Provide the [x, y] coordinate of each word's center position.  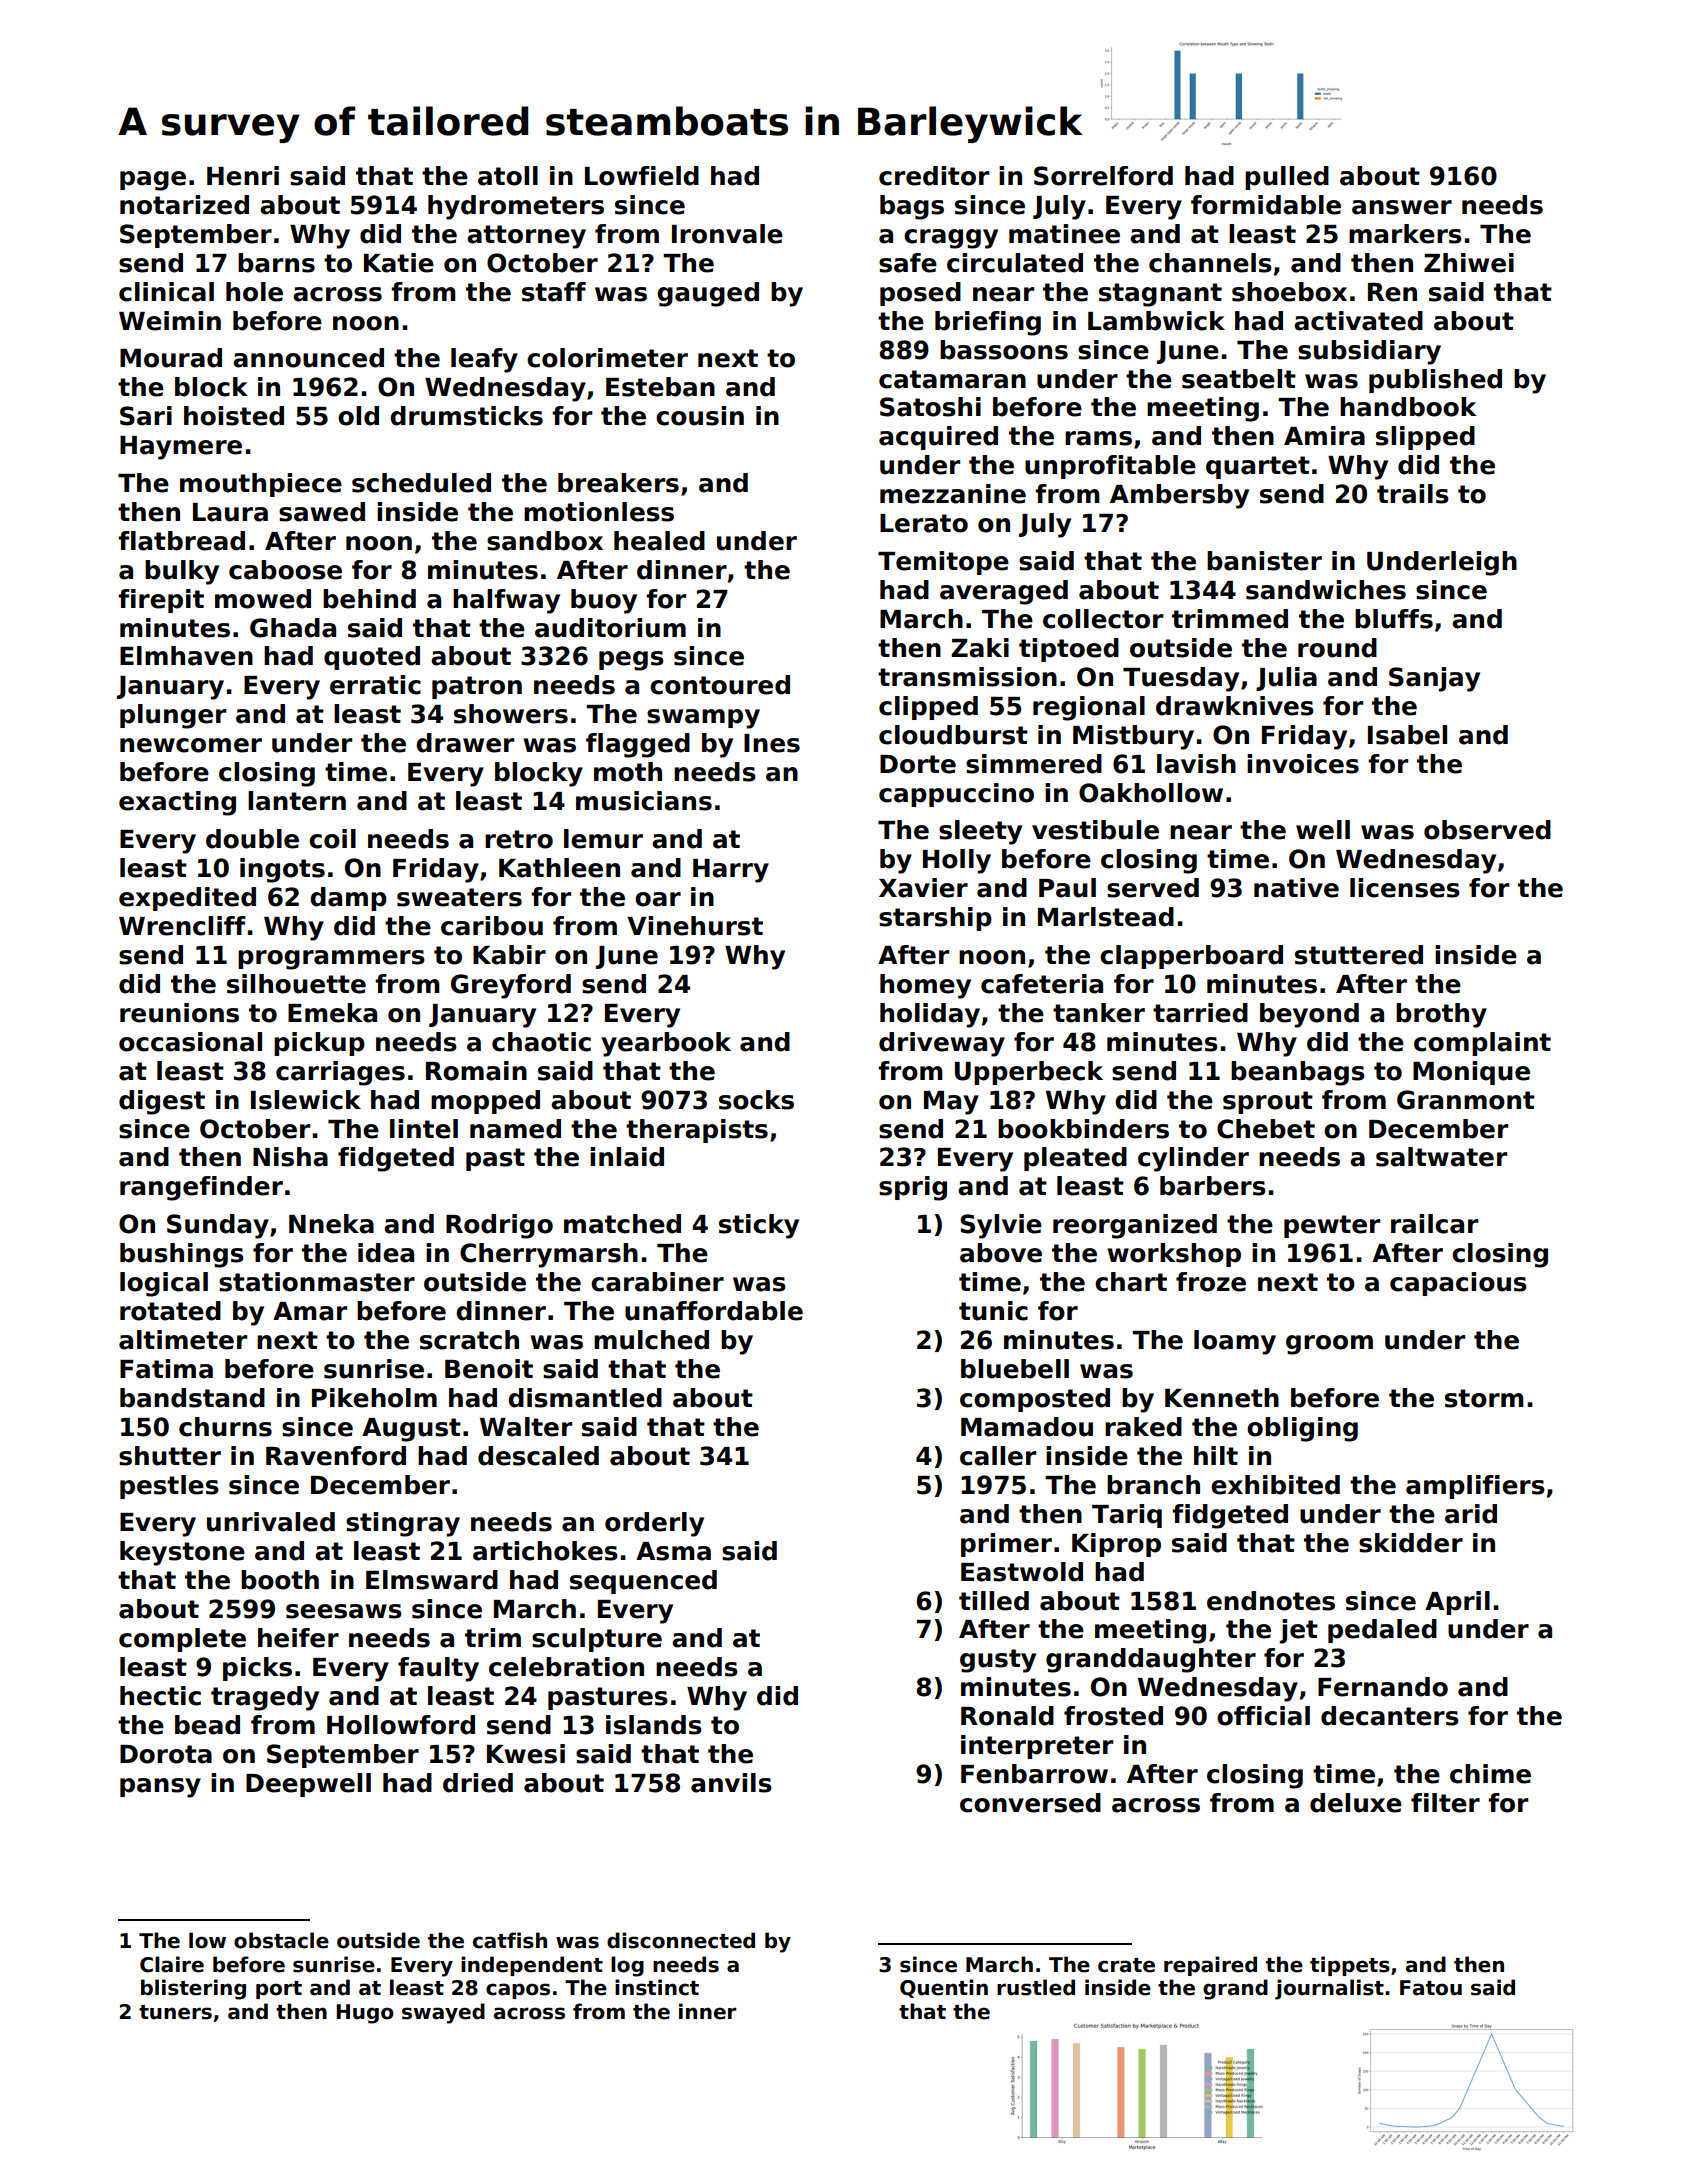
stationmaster [317, 1282]
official [1263, 1716]
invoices [1303, 764]
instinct [657, 1987]
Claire [172, 1964]
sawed [322, 512]
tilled [994, 1601]
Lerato [924, 523]
